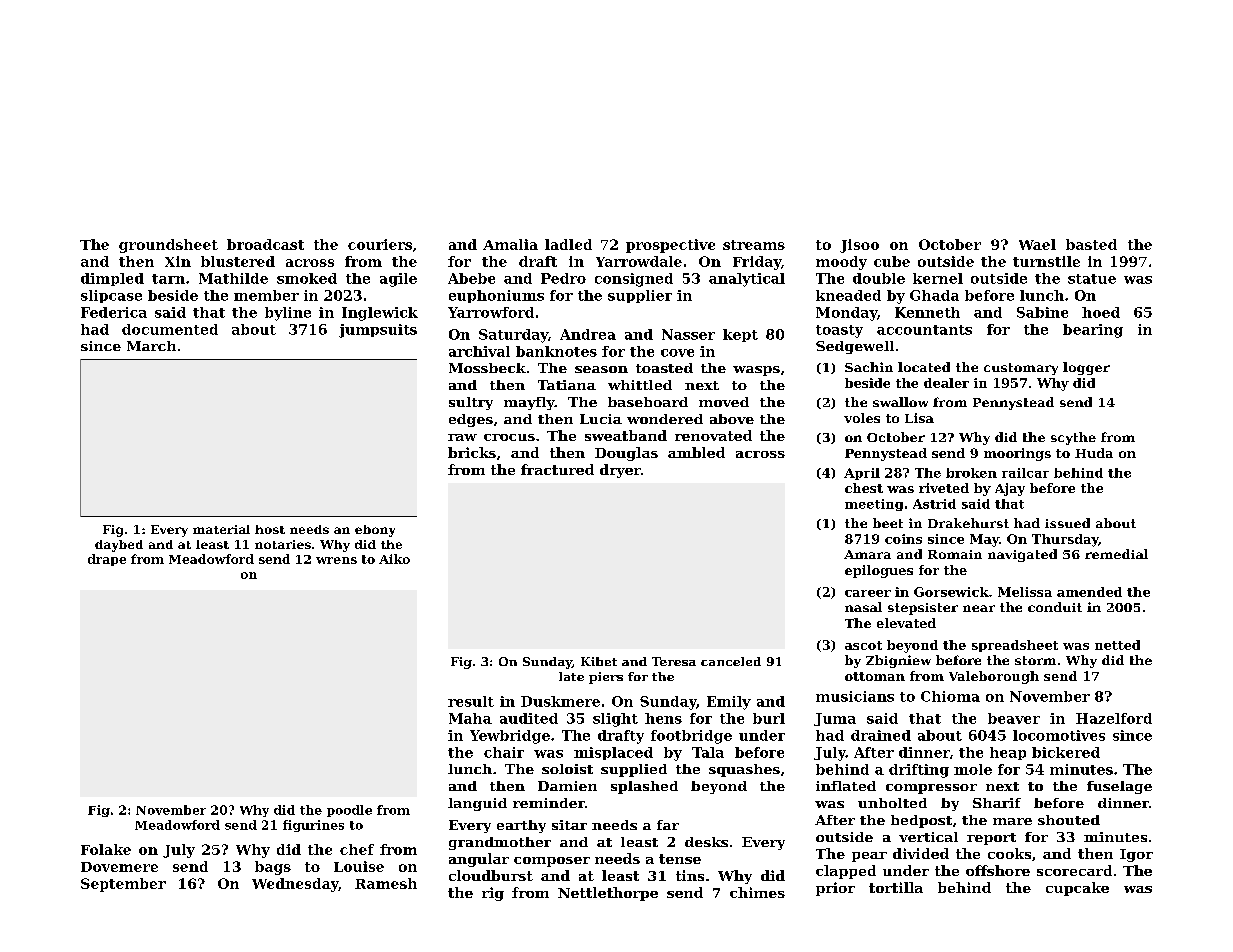  Describe the element at coordinates (313, 826) in the screenshot. I see `figurines` at that location.
